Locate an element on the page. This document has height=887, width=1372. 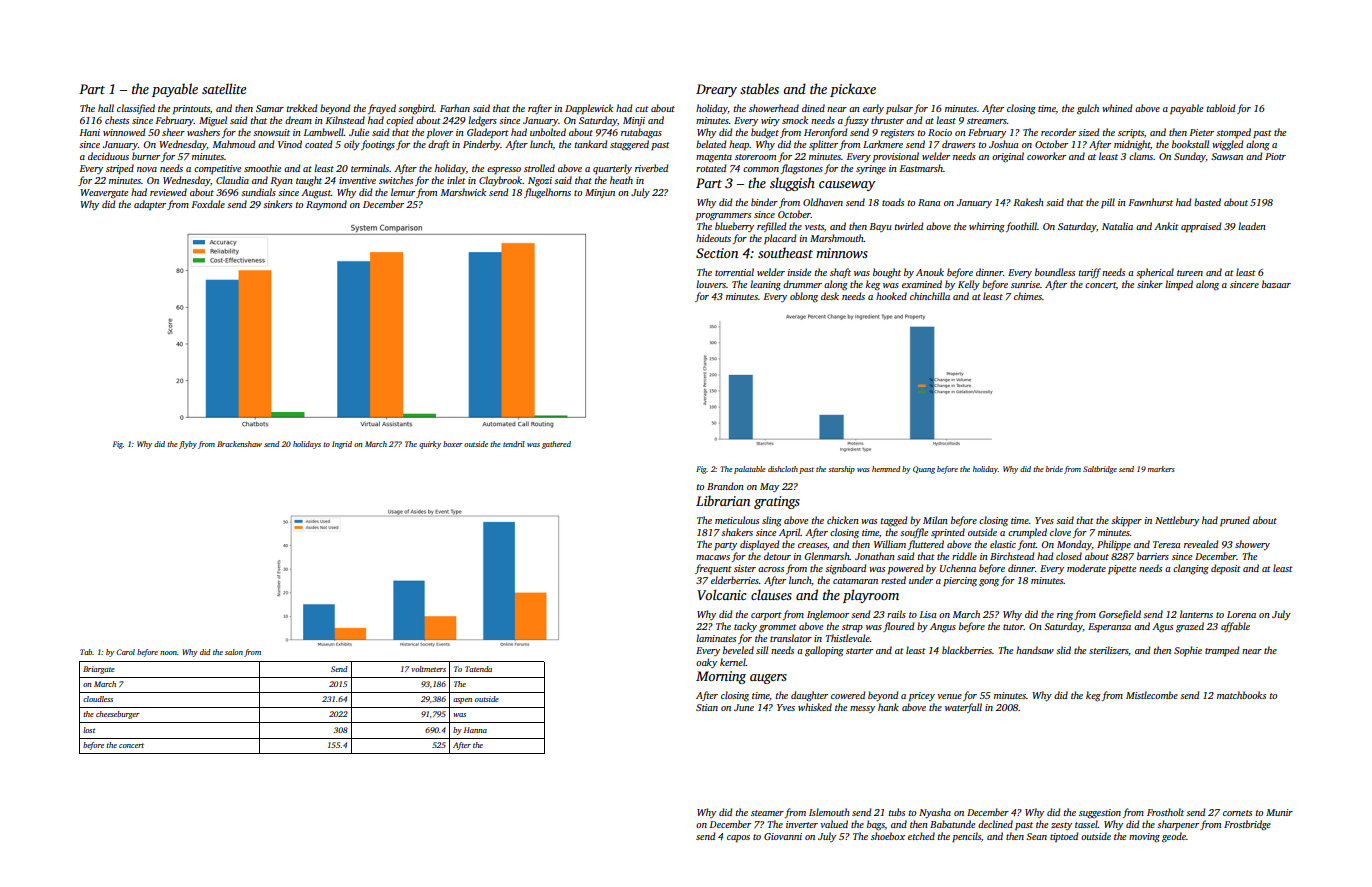
Dreary is located at coordinates (716, 90).
